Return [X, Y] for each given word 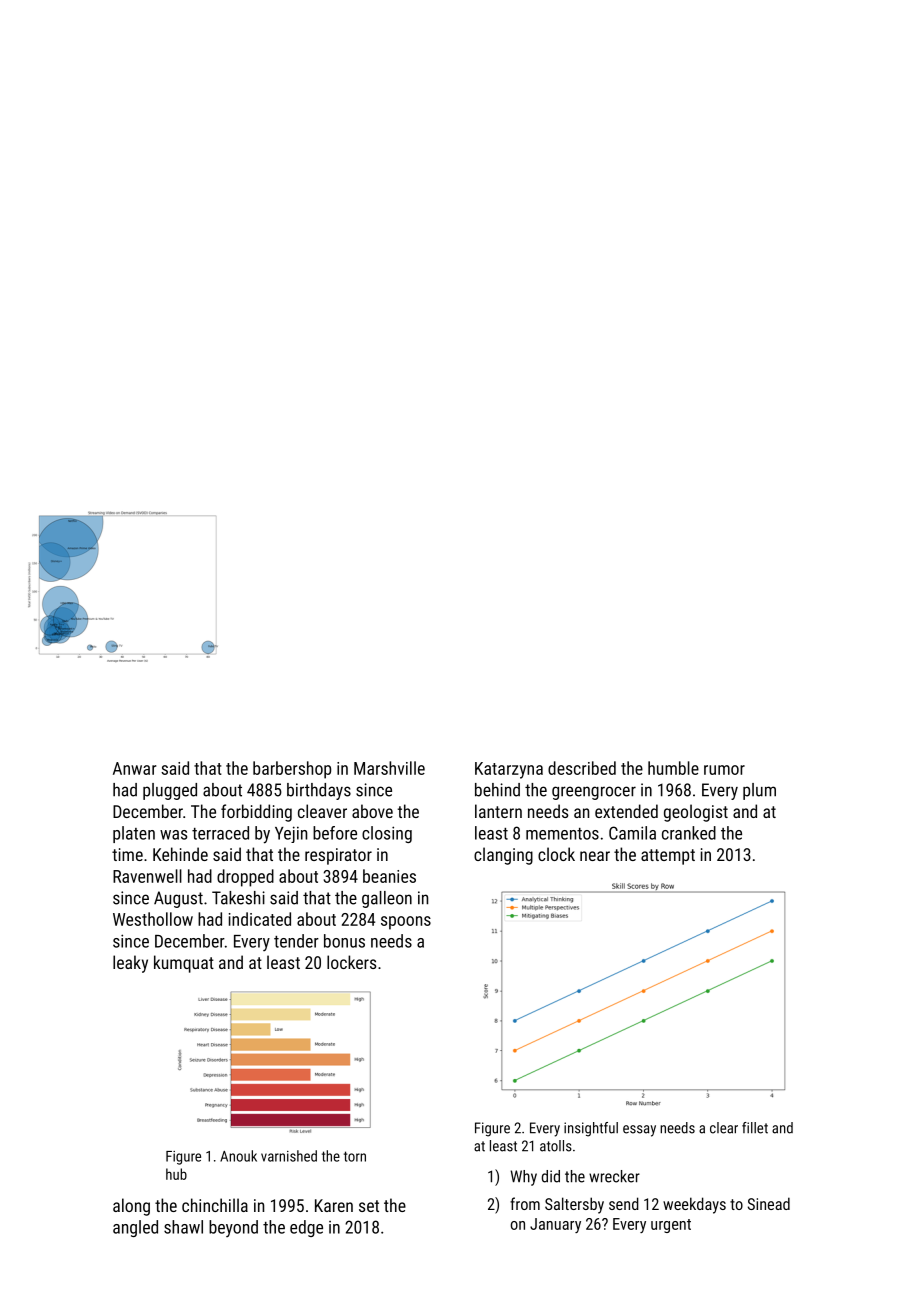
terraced [220, 833]
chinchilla [215, 1205]
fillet [755, 1128]
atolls [556, 1146]
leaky [130, 964]
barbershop [292, 770]
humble [673, 768]
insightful [591, 1129]
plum [759, 791]
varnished [289, 1156]
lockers [352, 962]
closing [387, 834]
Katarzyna [509, 770]
